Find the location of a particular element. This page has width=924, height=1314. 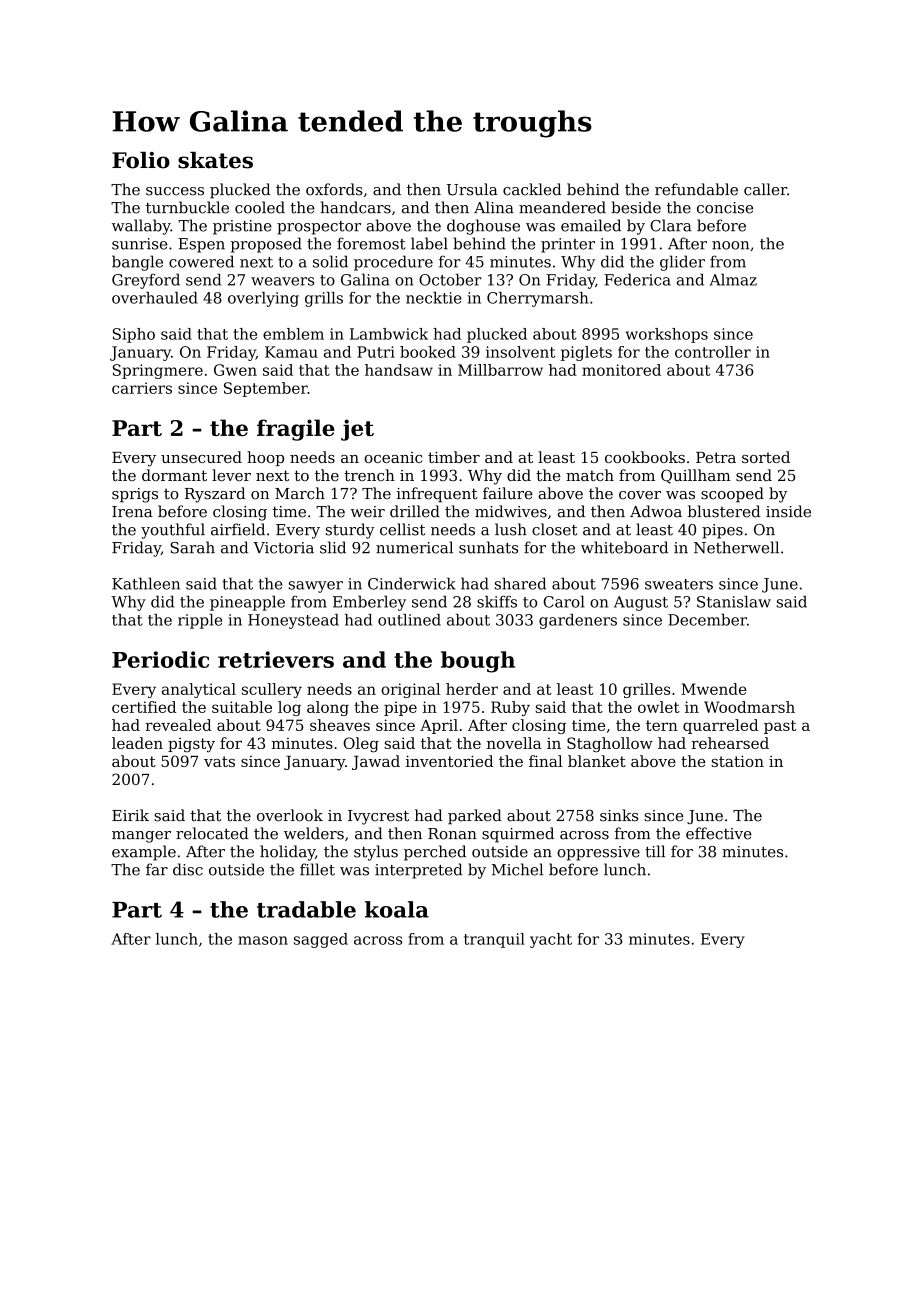

Folio is located at coordinates (141, 160).
